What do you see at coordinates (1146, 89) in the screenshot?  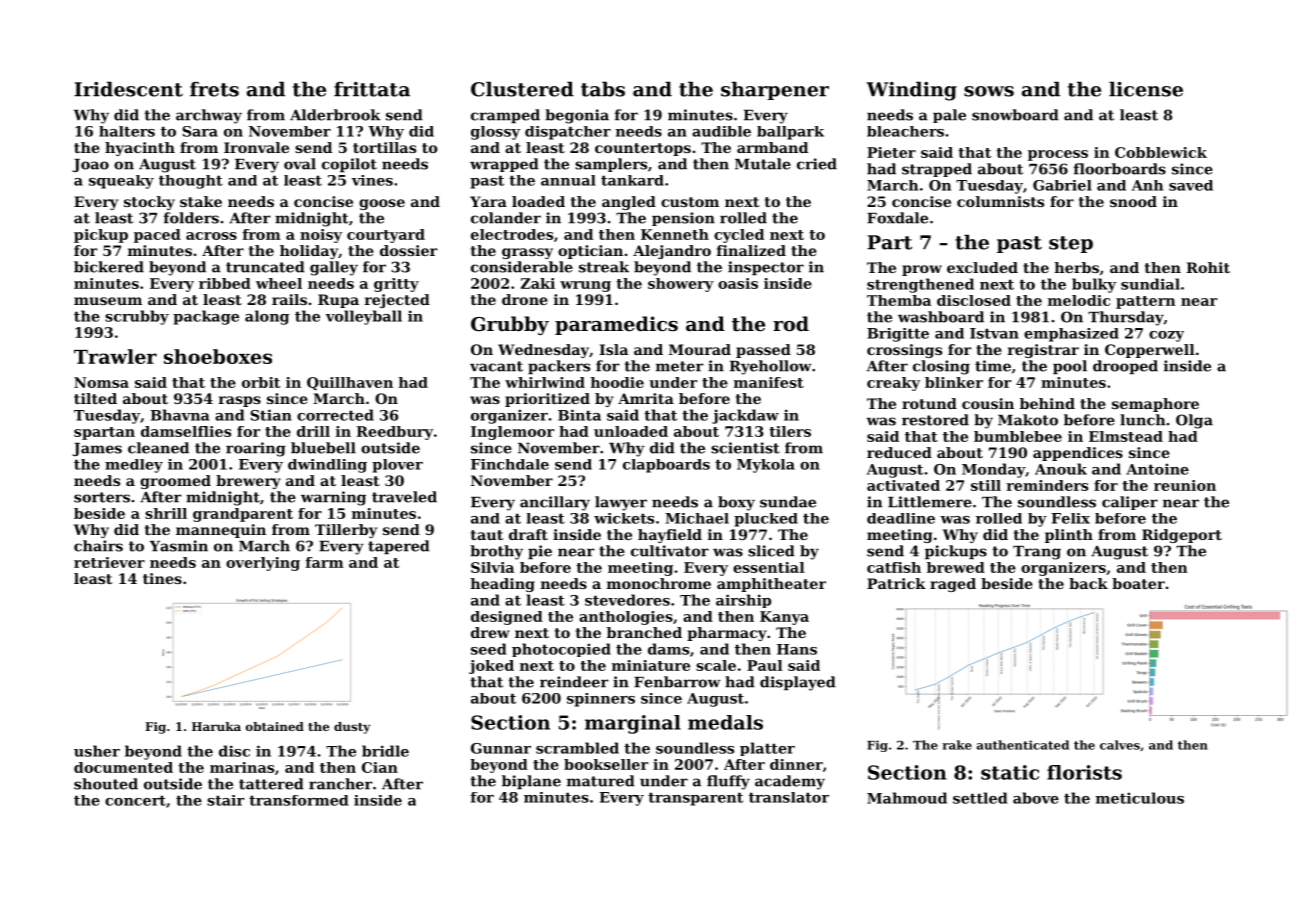 I see `license` at bounding box center [1146, 89].
